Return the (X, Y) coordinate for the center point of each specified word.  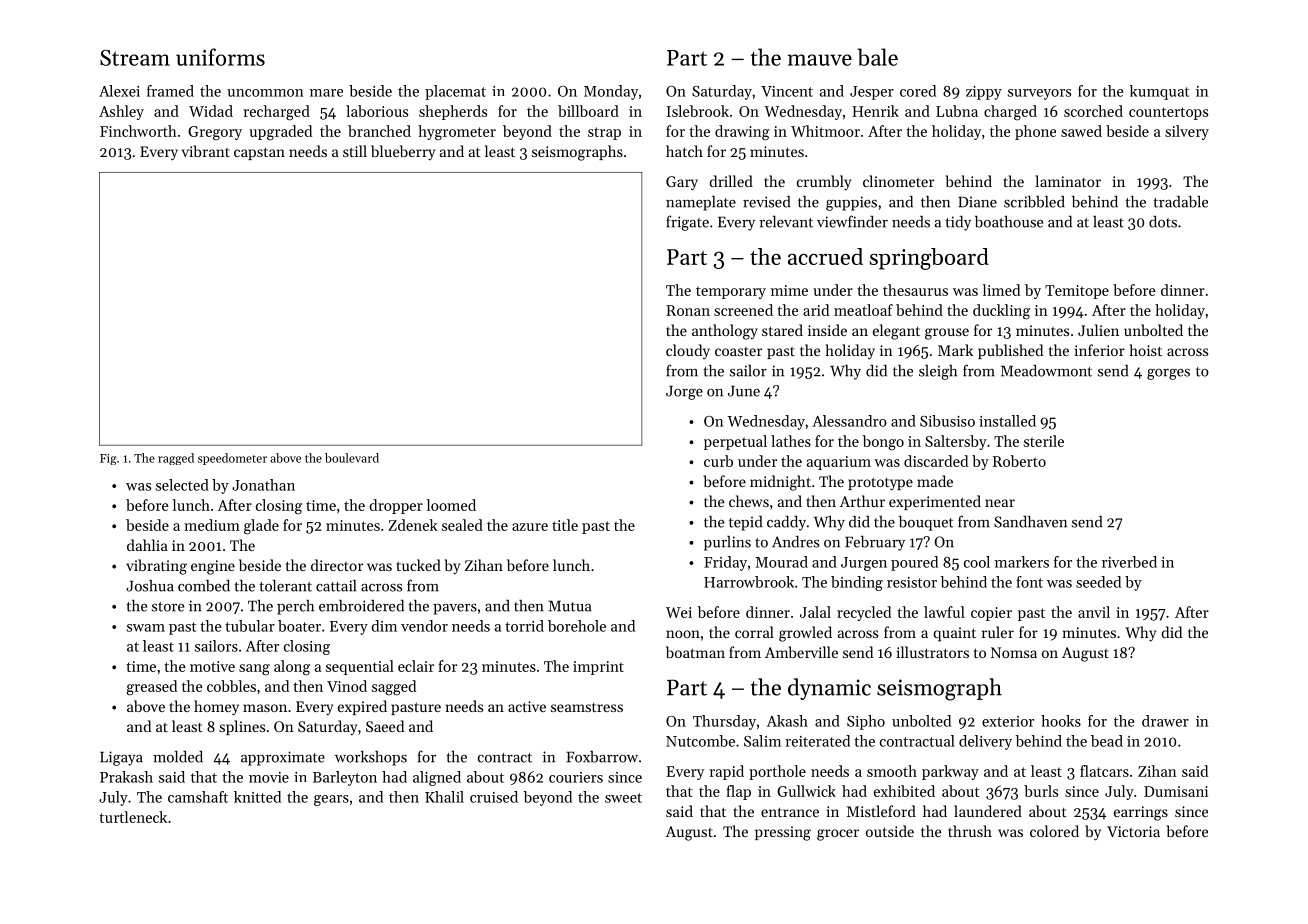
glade (261, 527)
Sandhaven (1030, 521)
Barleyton (345, 778)
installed (1007, 421)
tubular (250, 626)
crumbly (824, 182)
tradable (1180, 202)
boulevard (352, 458)
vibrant (206, 151)
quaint (954, 634)
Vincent (787, 91)
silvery (1187, 132)
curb (718, 461)
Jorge (684, 393)
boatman (695, 652)
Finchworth (138, 131)
